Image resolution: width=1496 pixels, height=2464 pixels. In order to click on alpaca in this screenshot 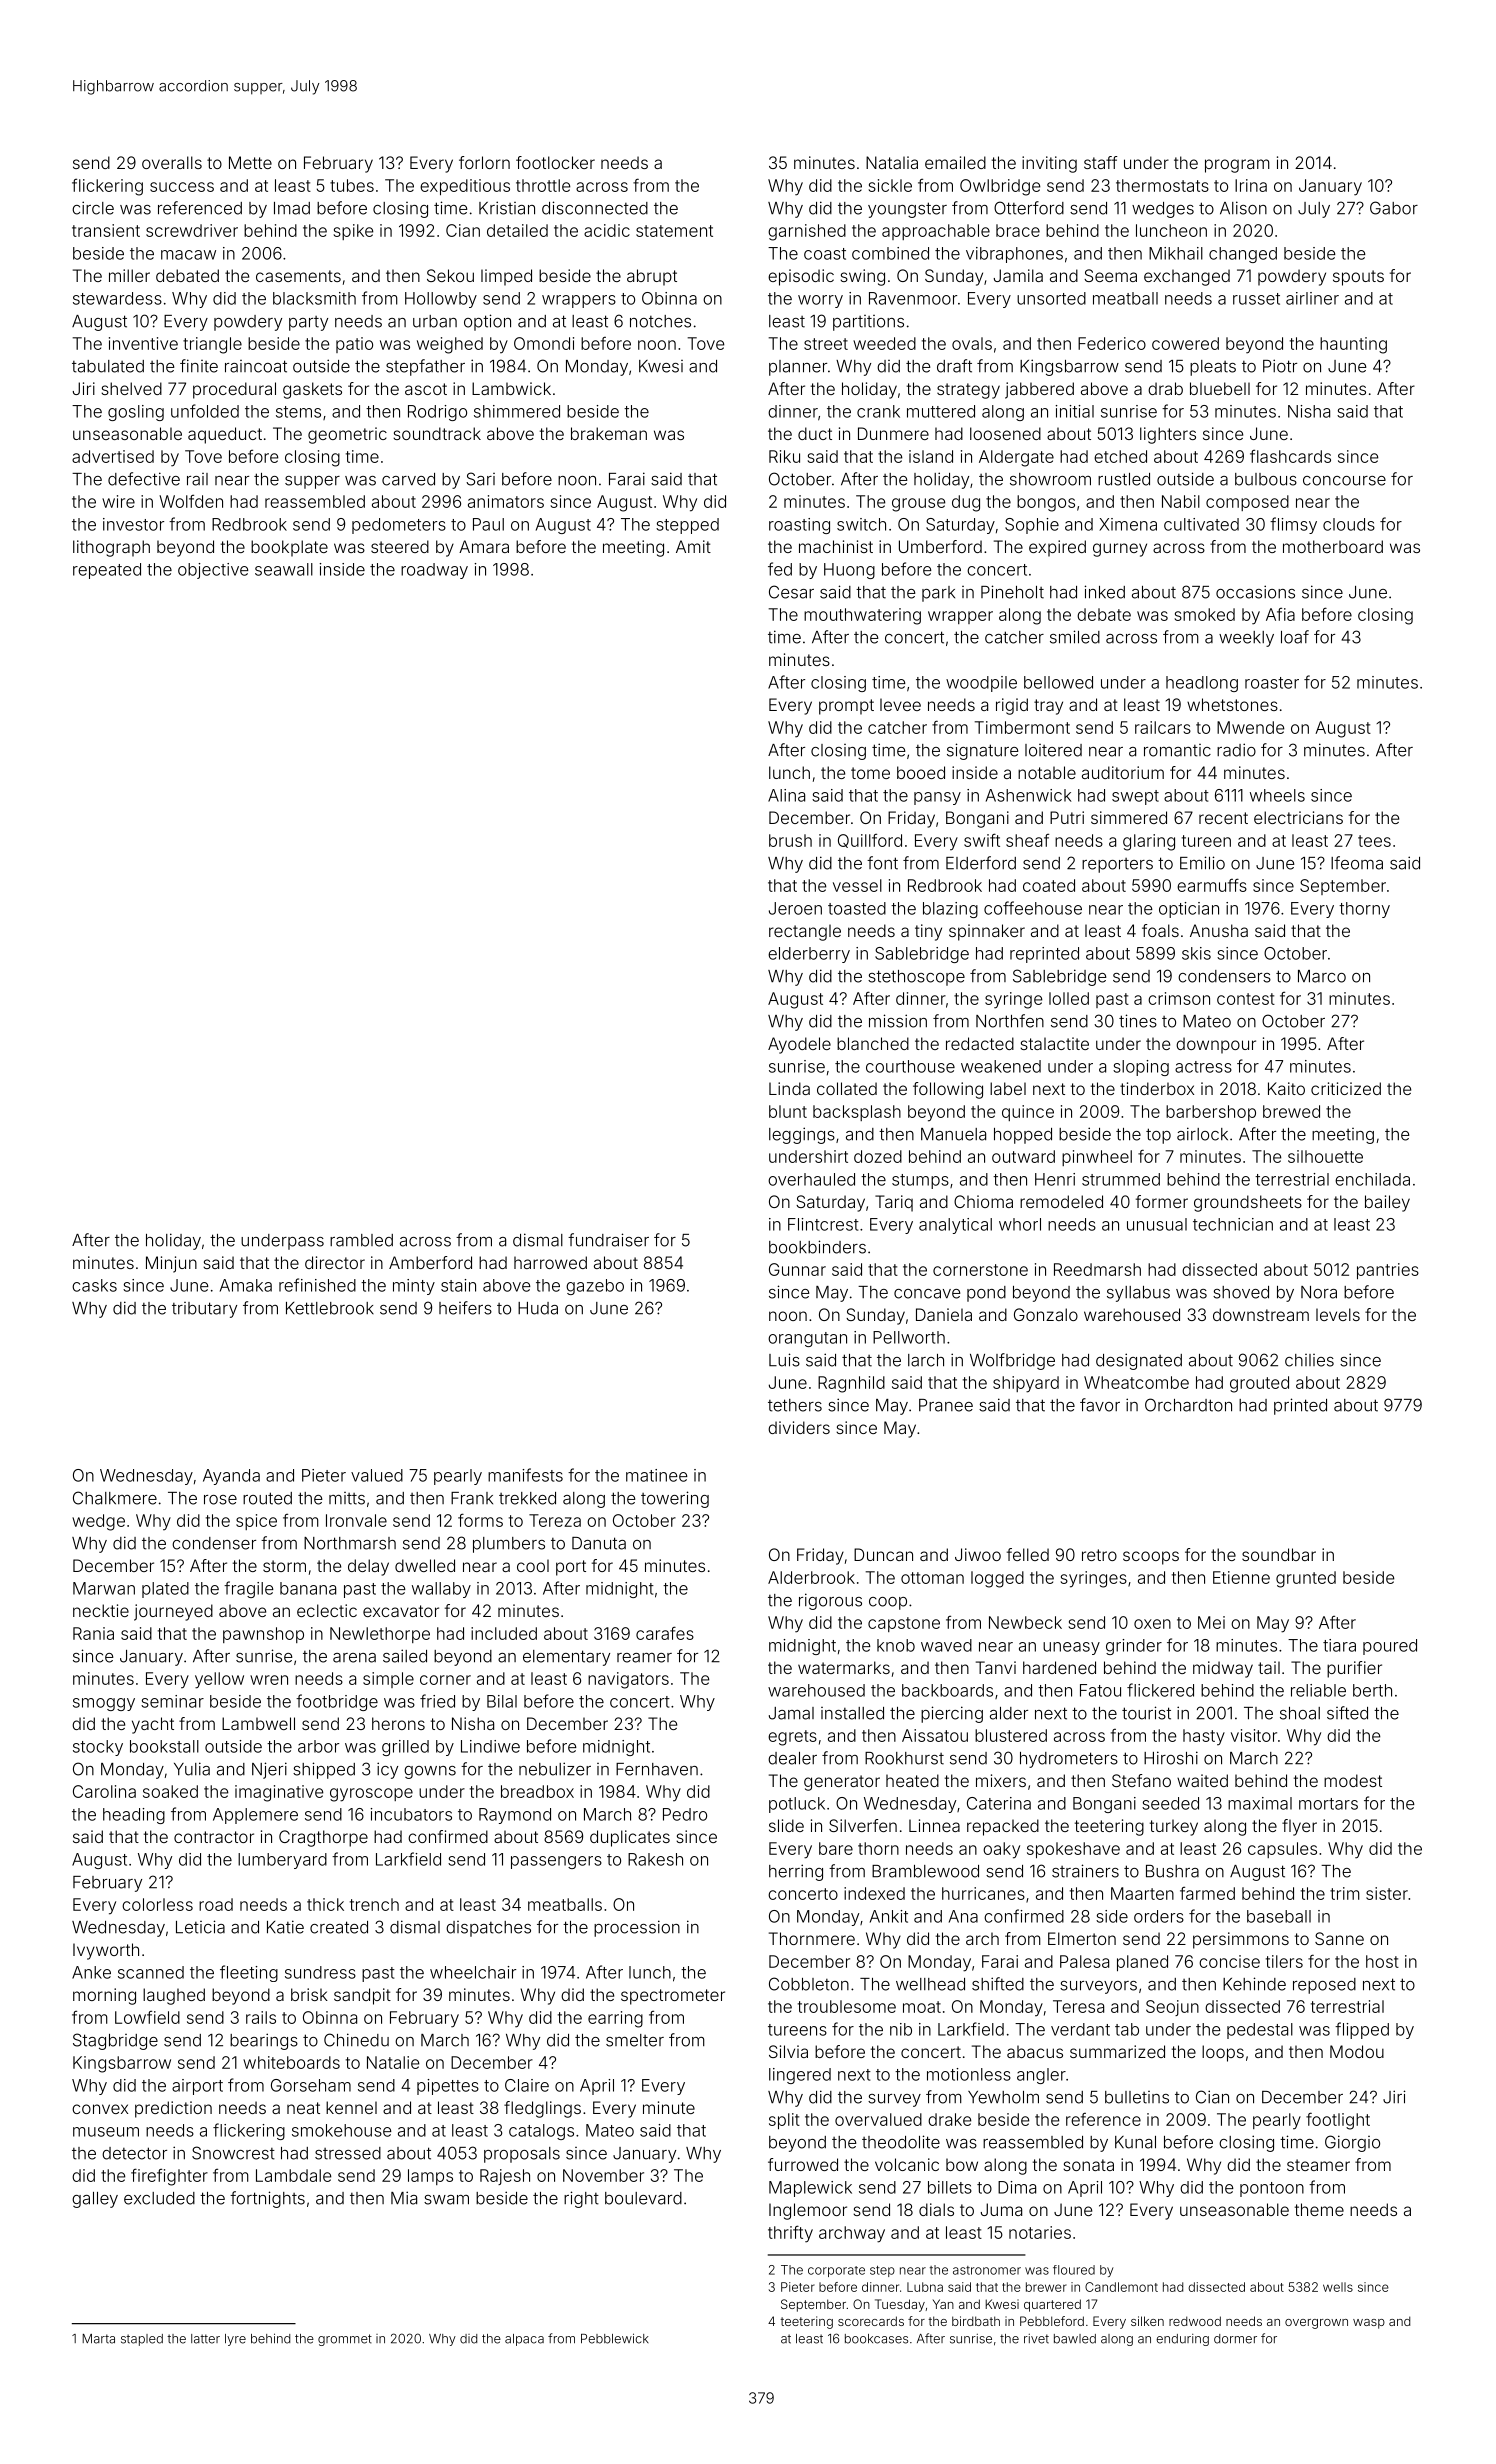, I will do `click(524, 2340)`.
